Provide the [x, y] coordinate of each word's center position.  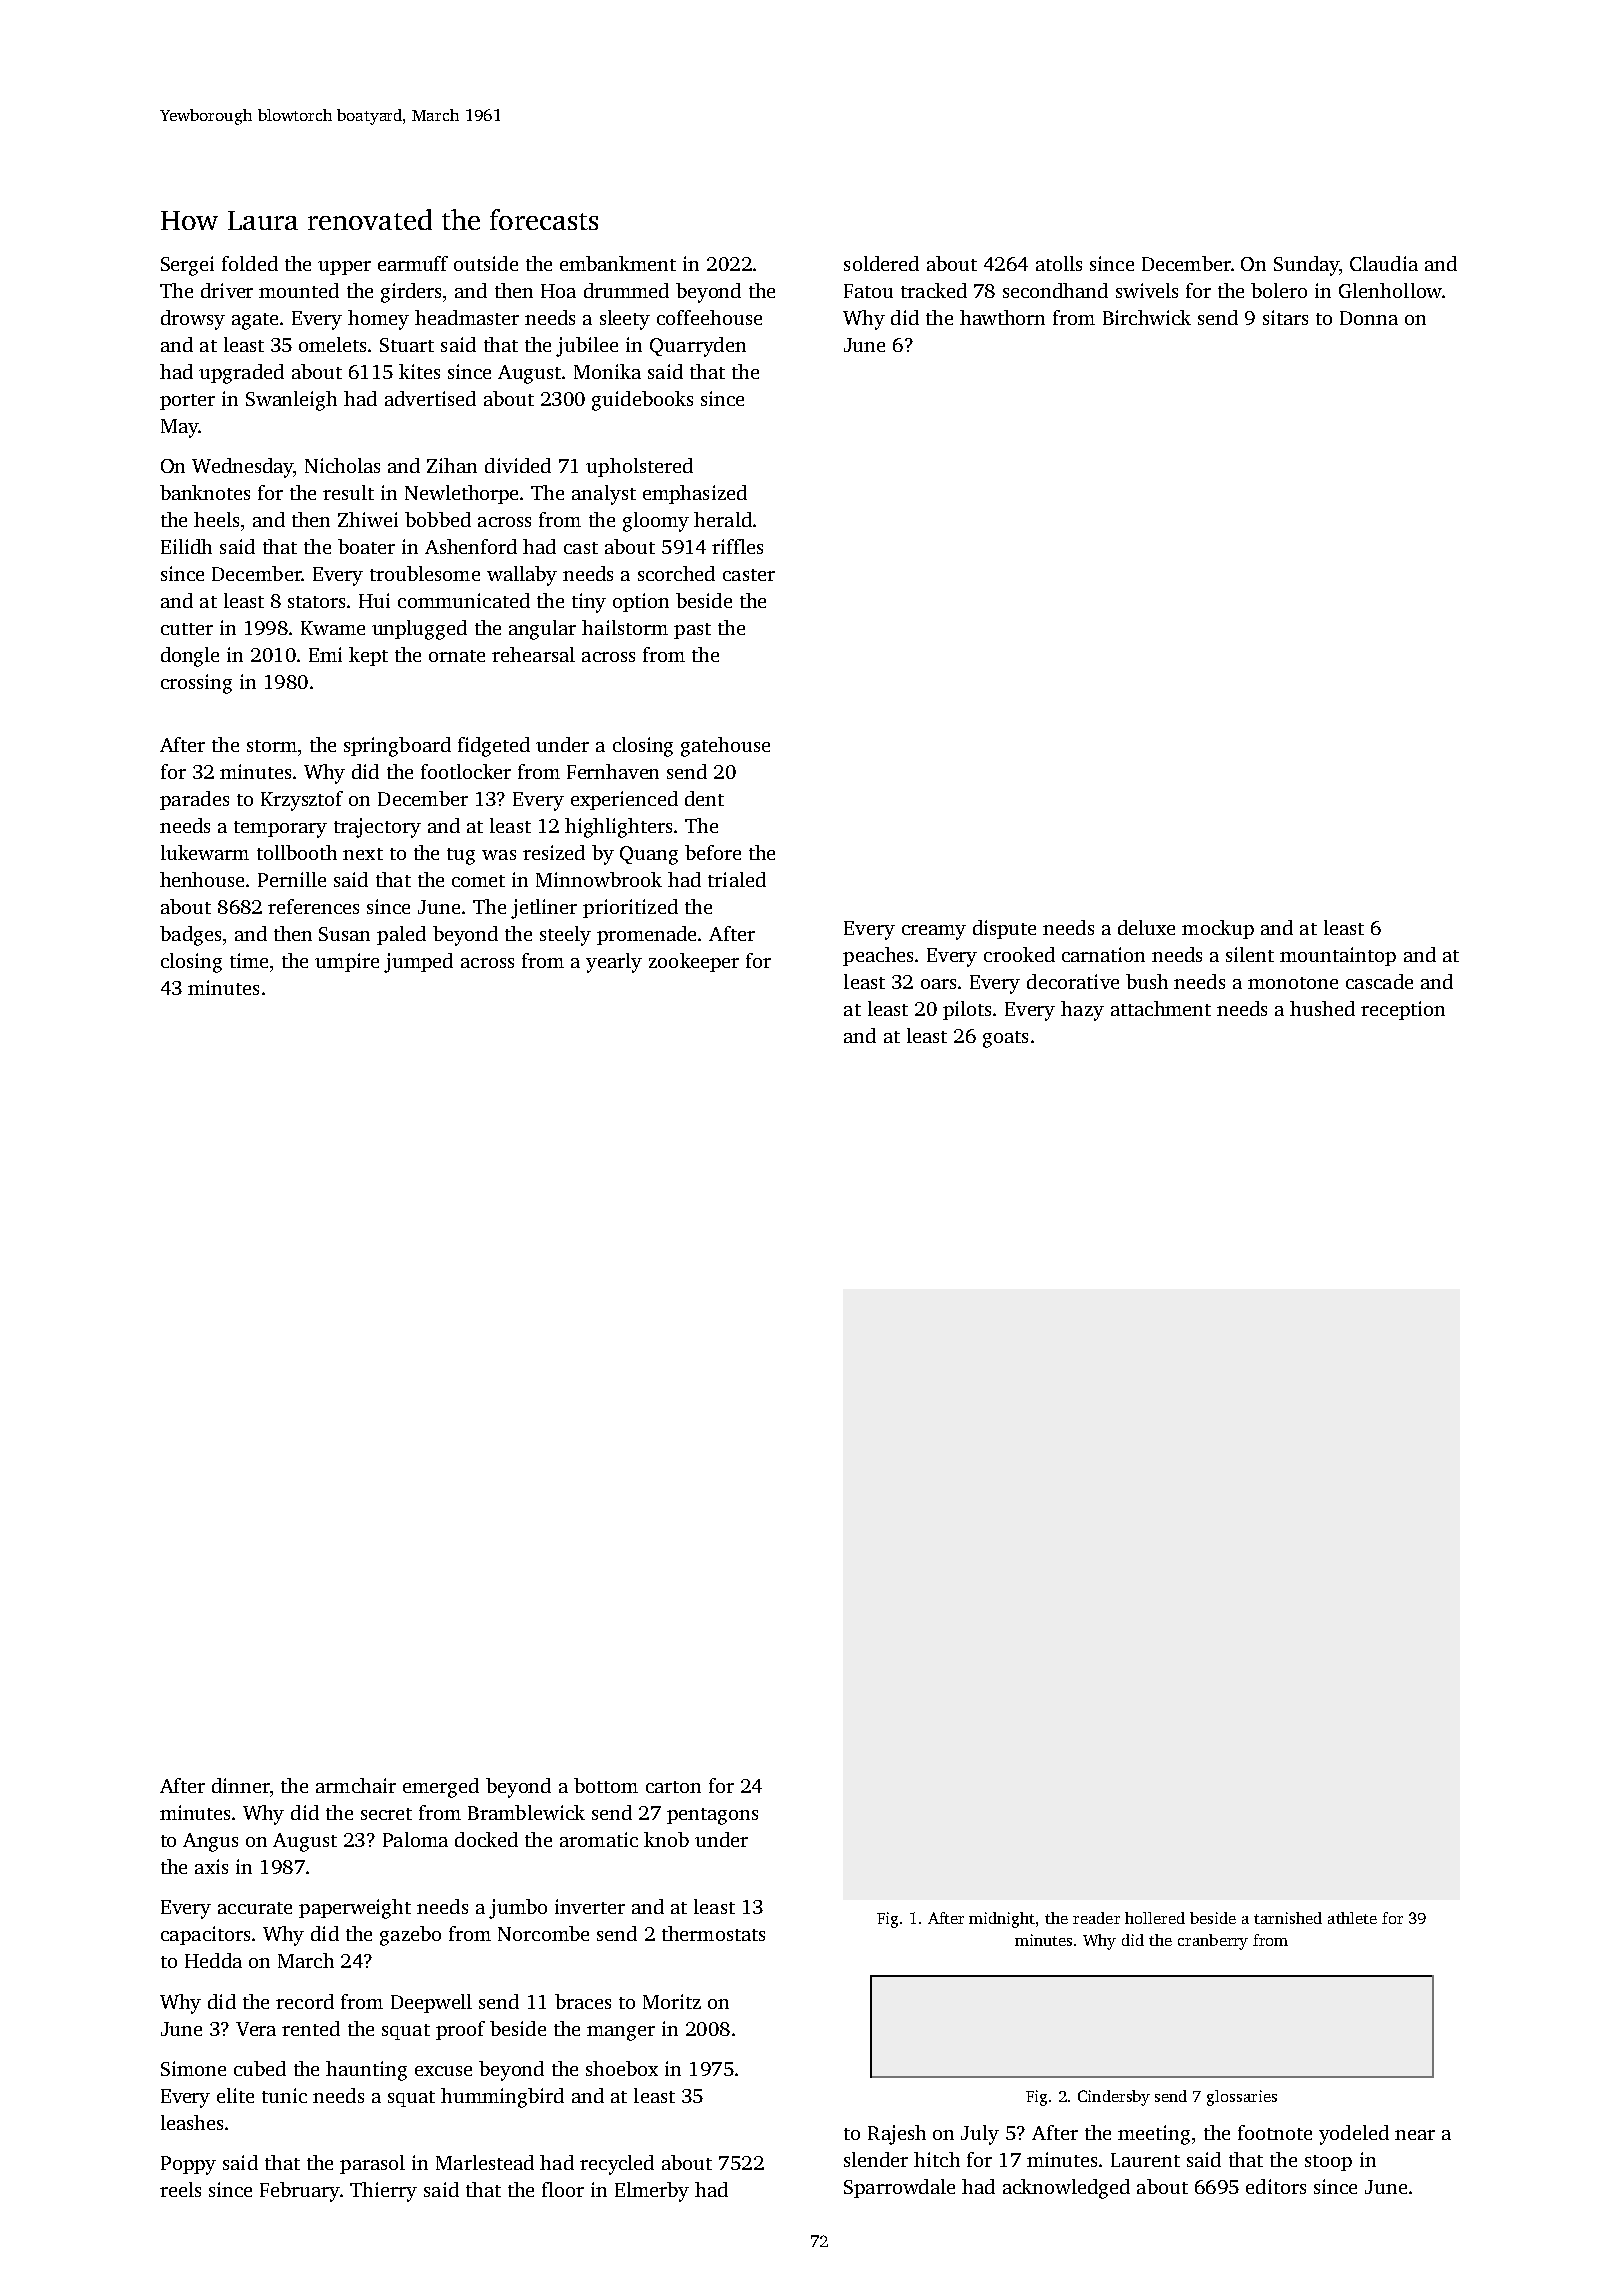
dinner [241, 1785]
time [249, 960]
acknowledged [1066, 2189]
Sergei [187, 266]
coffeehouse [709, 317]
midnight [1002, 1920]
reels [180, 2189]
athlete [1352, 1918]
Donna [1369, 318]
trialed [737, 879]
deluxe [1146, 927]
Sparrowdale [899, 2188]
